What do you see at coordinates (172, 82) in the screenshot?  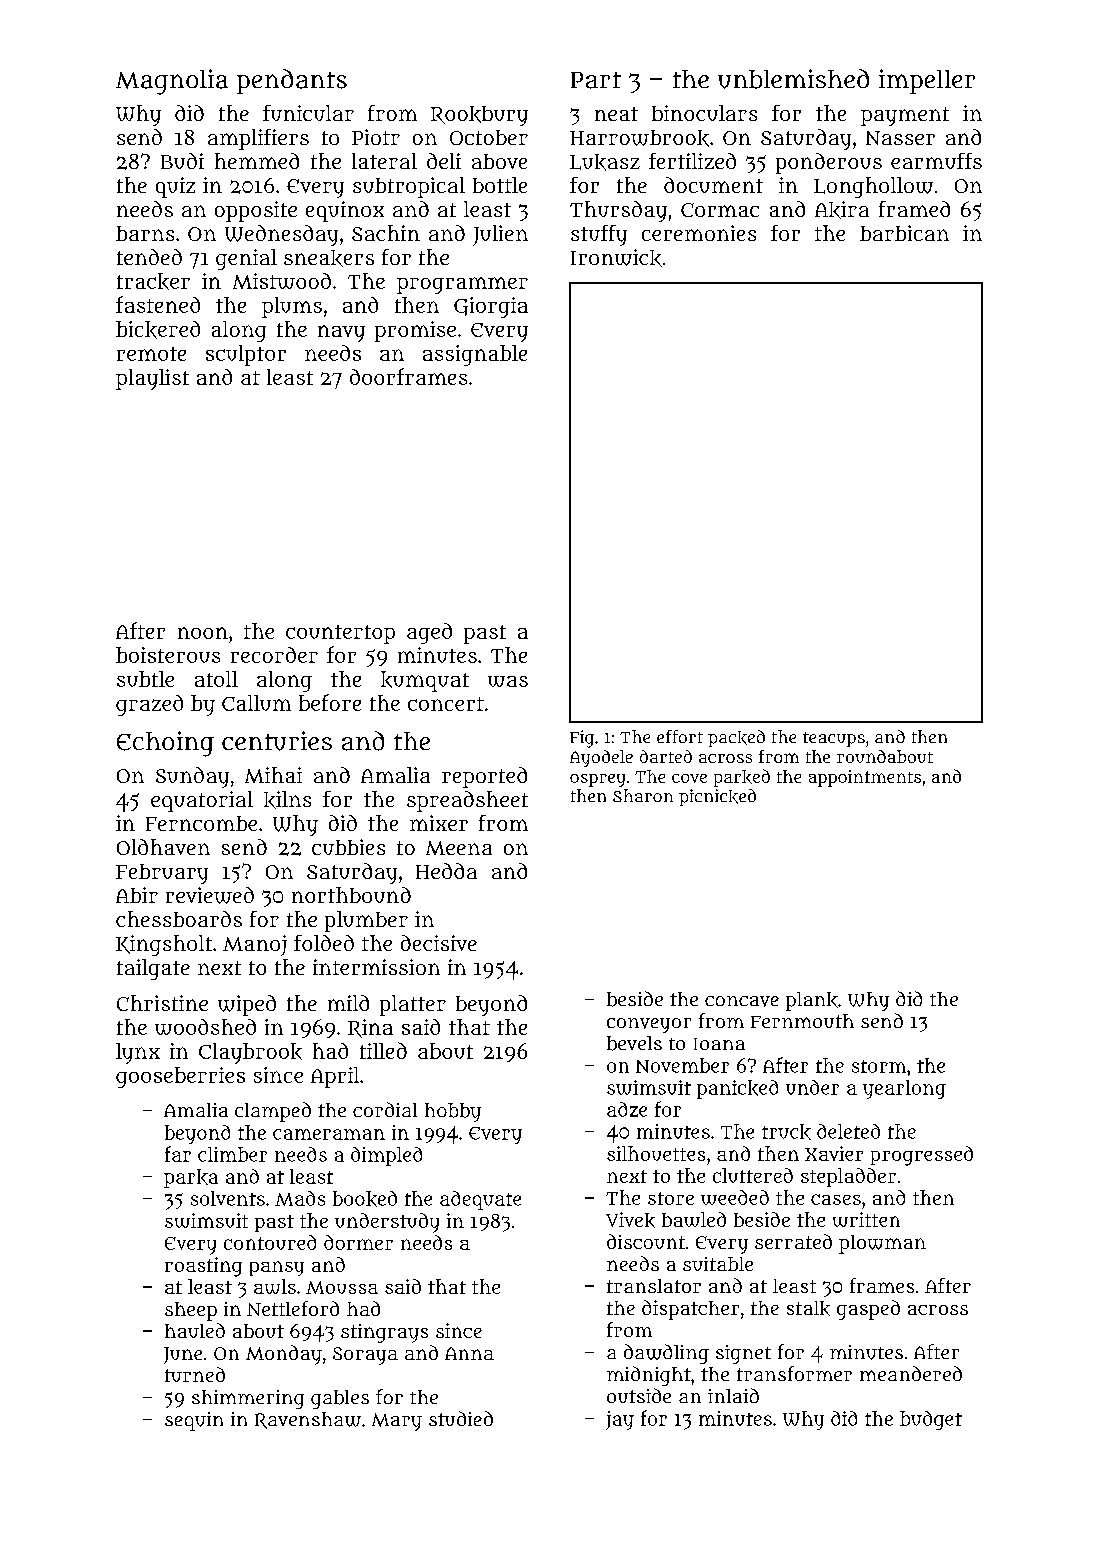 I see `Magnolia` at bounding box center [172, 82].
